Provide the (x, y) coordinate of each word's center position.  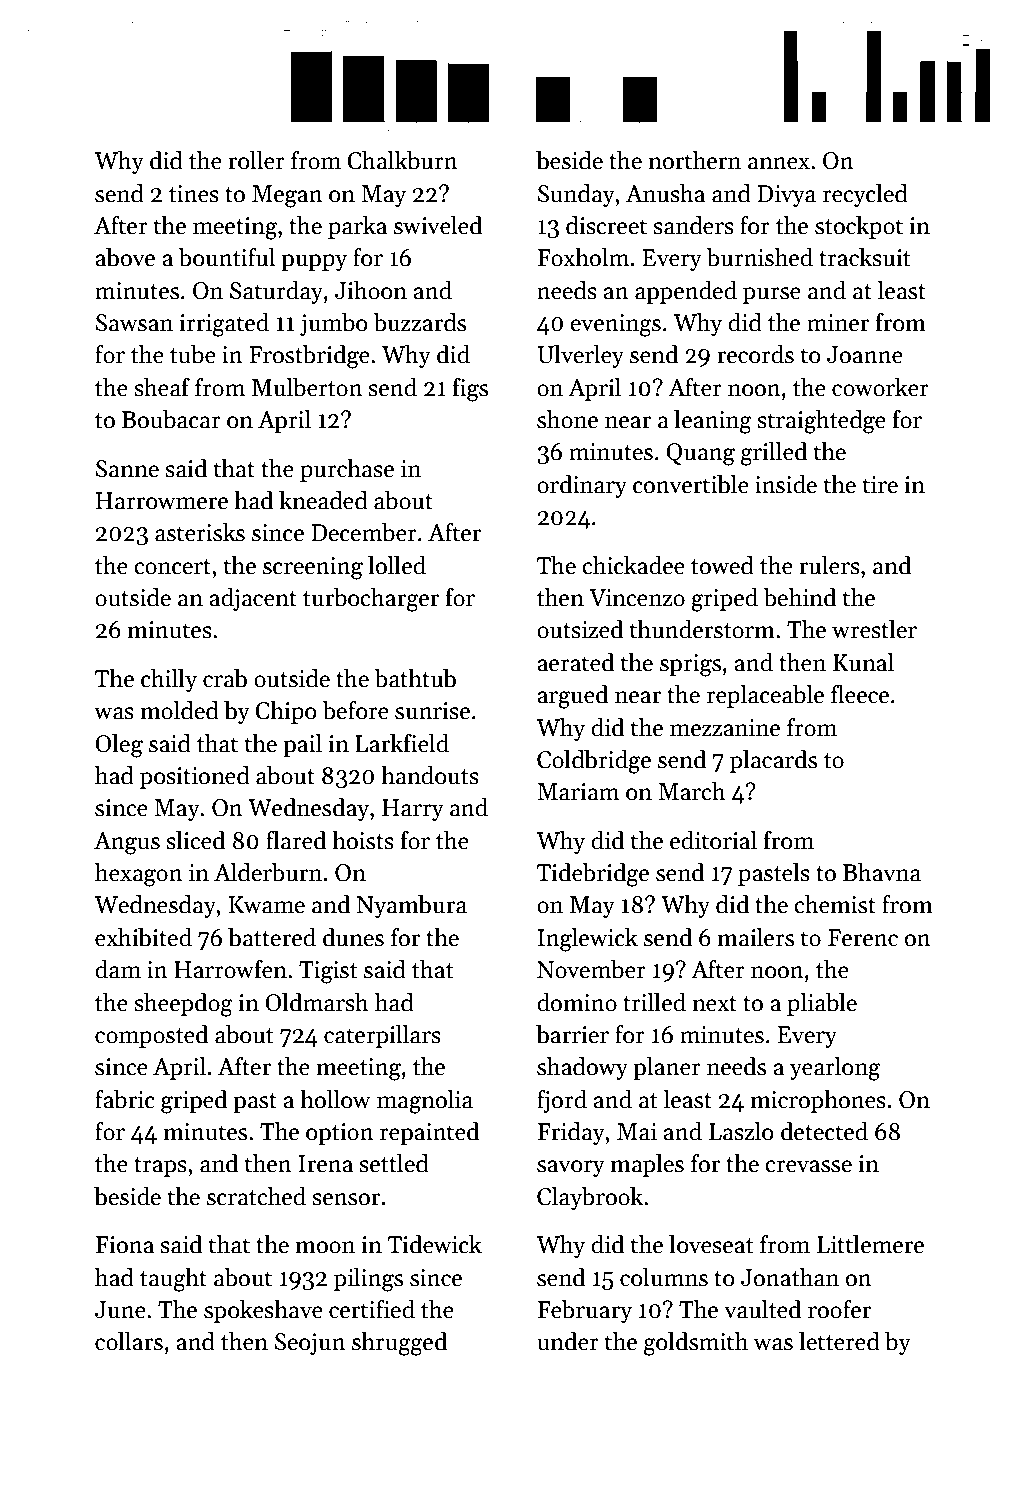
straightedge (821, 422)
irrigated (224, 325)
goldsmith (696, 1344)
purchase (347, 470)
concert (172, 567)
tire (880, 485)
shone (567, 419)
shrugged (399, 1344)
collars (129, 1341)
